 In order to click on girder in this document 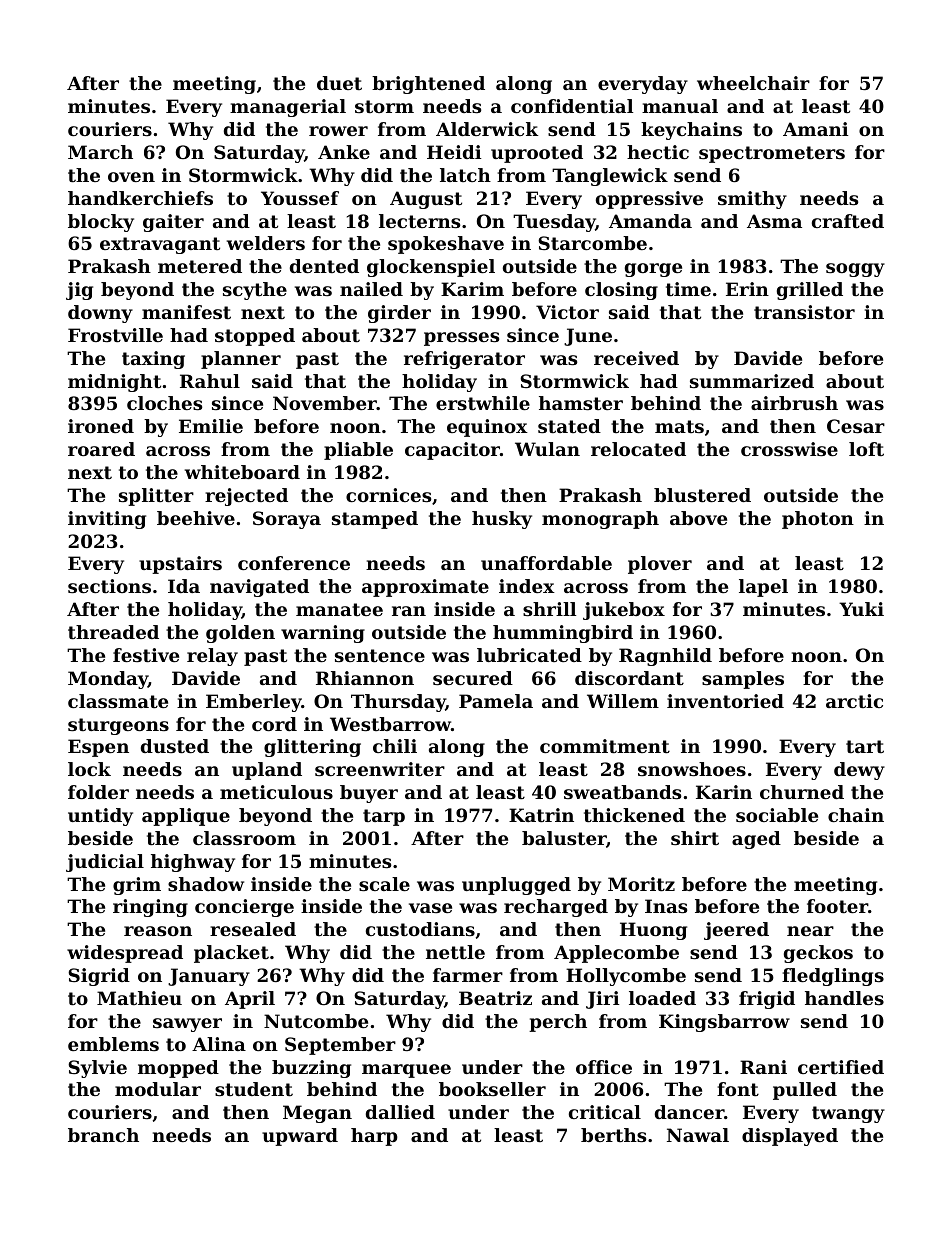, I will do `click(399, 314)`.
